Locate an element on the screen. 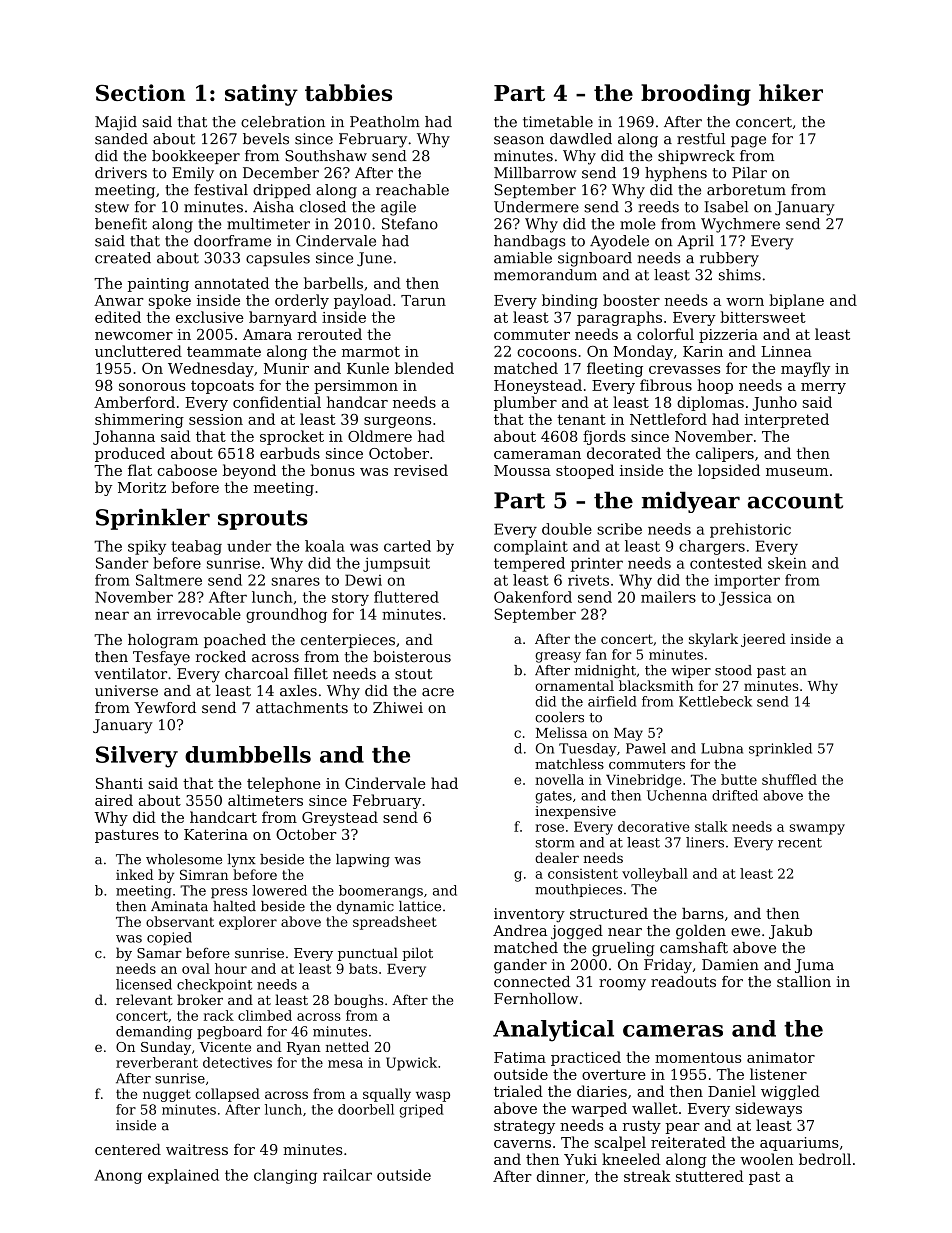 The image size is (952, 1233). gander is located at coordinates (520, 966).
